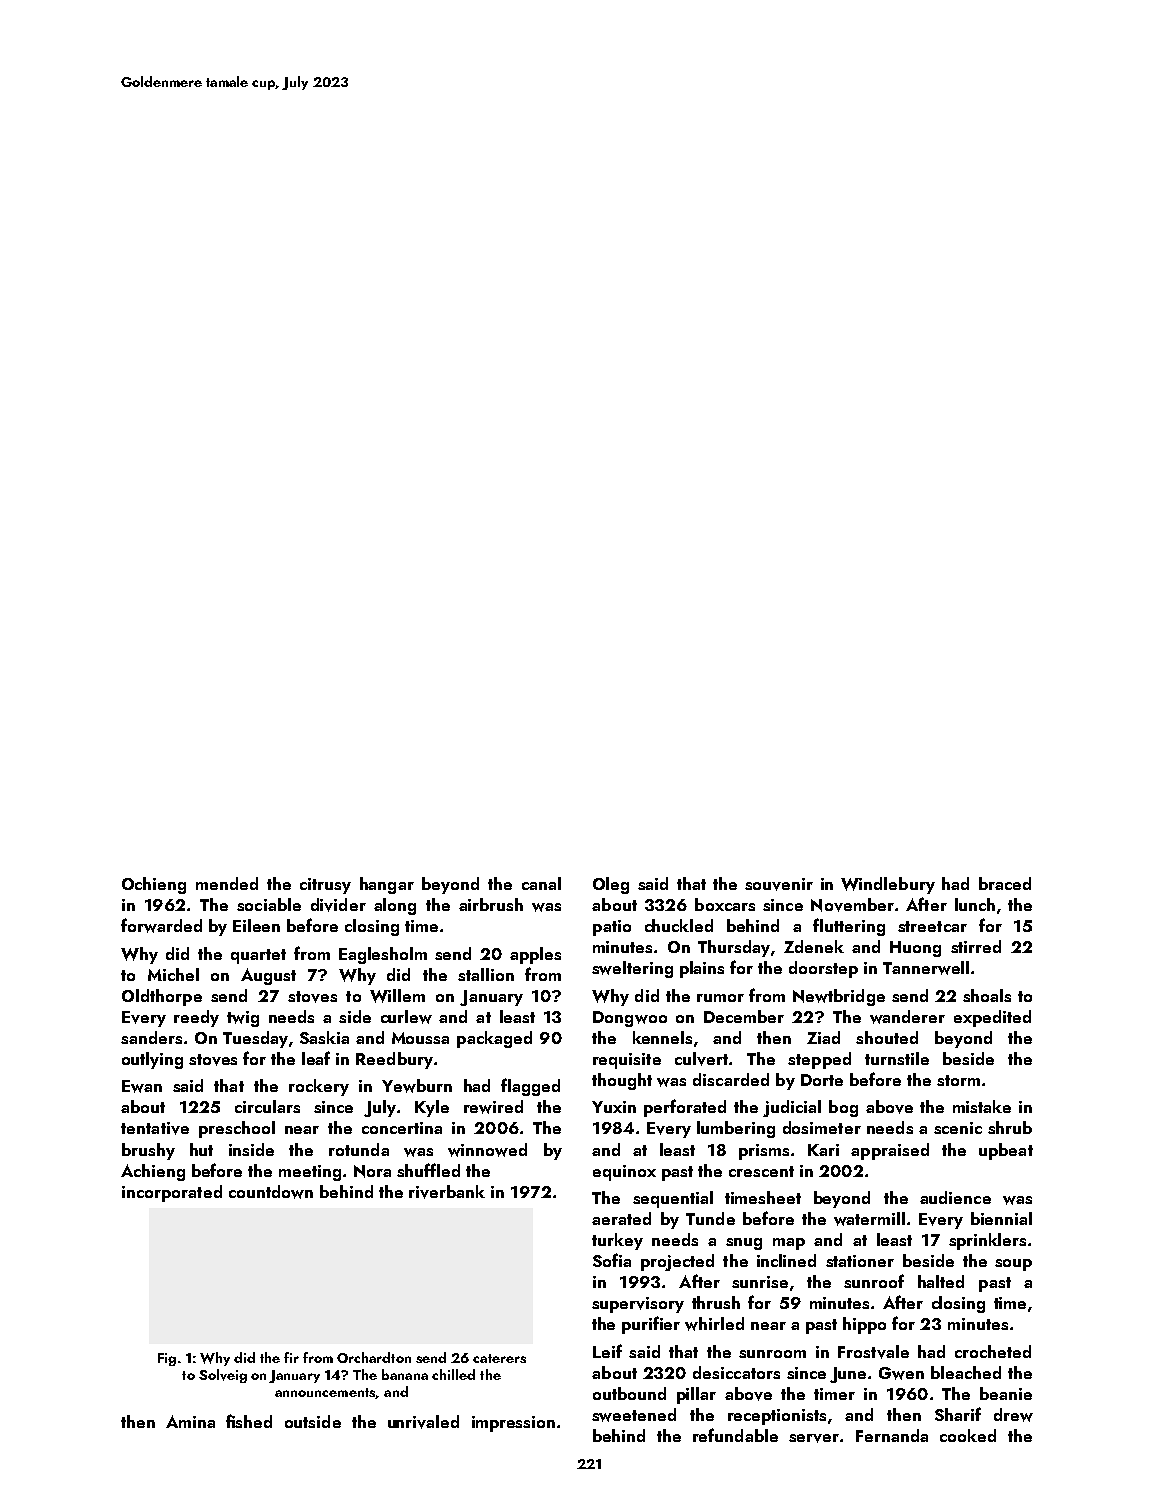 The width and height of the screenshot is (1154, 1494). Describe the element at coordinates (874, 1281) in the screenshot. I see `sunroof` at that location.
